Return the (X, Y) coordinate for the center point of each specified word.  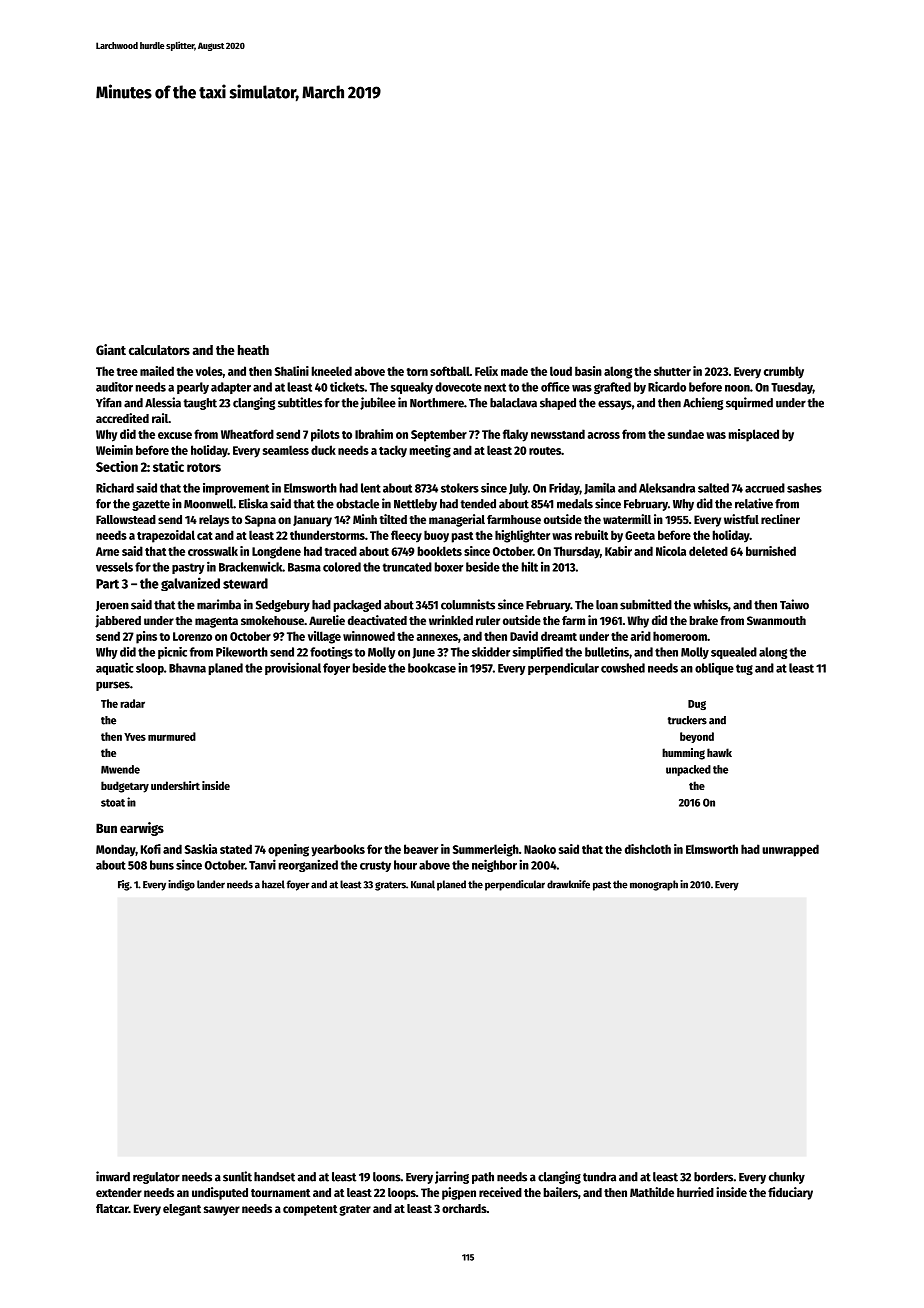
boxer (449, 567)
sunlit (237, 1176)
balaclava (513, 403)
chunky (787, 1178)
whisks (710, 604)
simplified (537, 653)
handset (274, 1177)
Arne (107, 551)
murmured (172, 736)
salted (713, 488)
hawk (719, 752)
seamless (286, 450)
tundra (599, 1177)
